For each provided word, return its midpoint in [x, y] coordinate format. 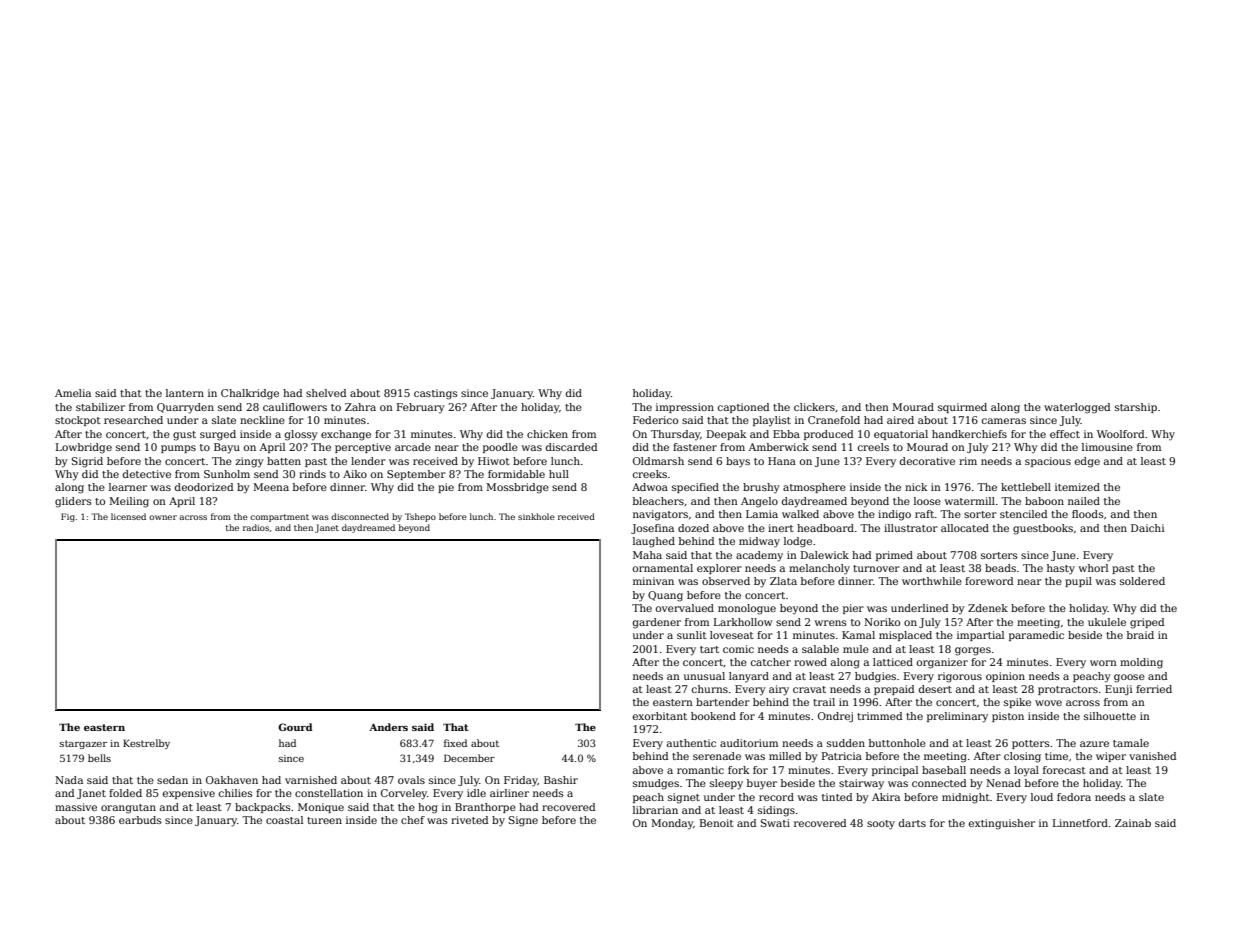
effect [1065, 434]
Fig [68, 517]
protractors [1068, 690]
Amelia [73, 393]
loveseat [732, 635]
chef [413, 820]
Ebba [786, 434]
